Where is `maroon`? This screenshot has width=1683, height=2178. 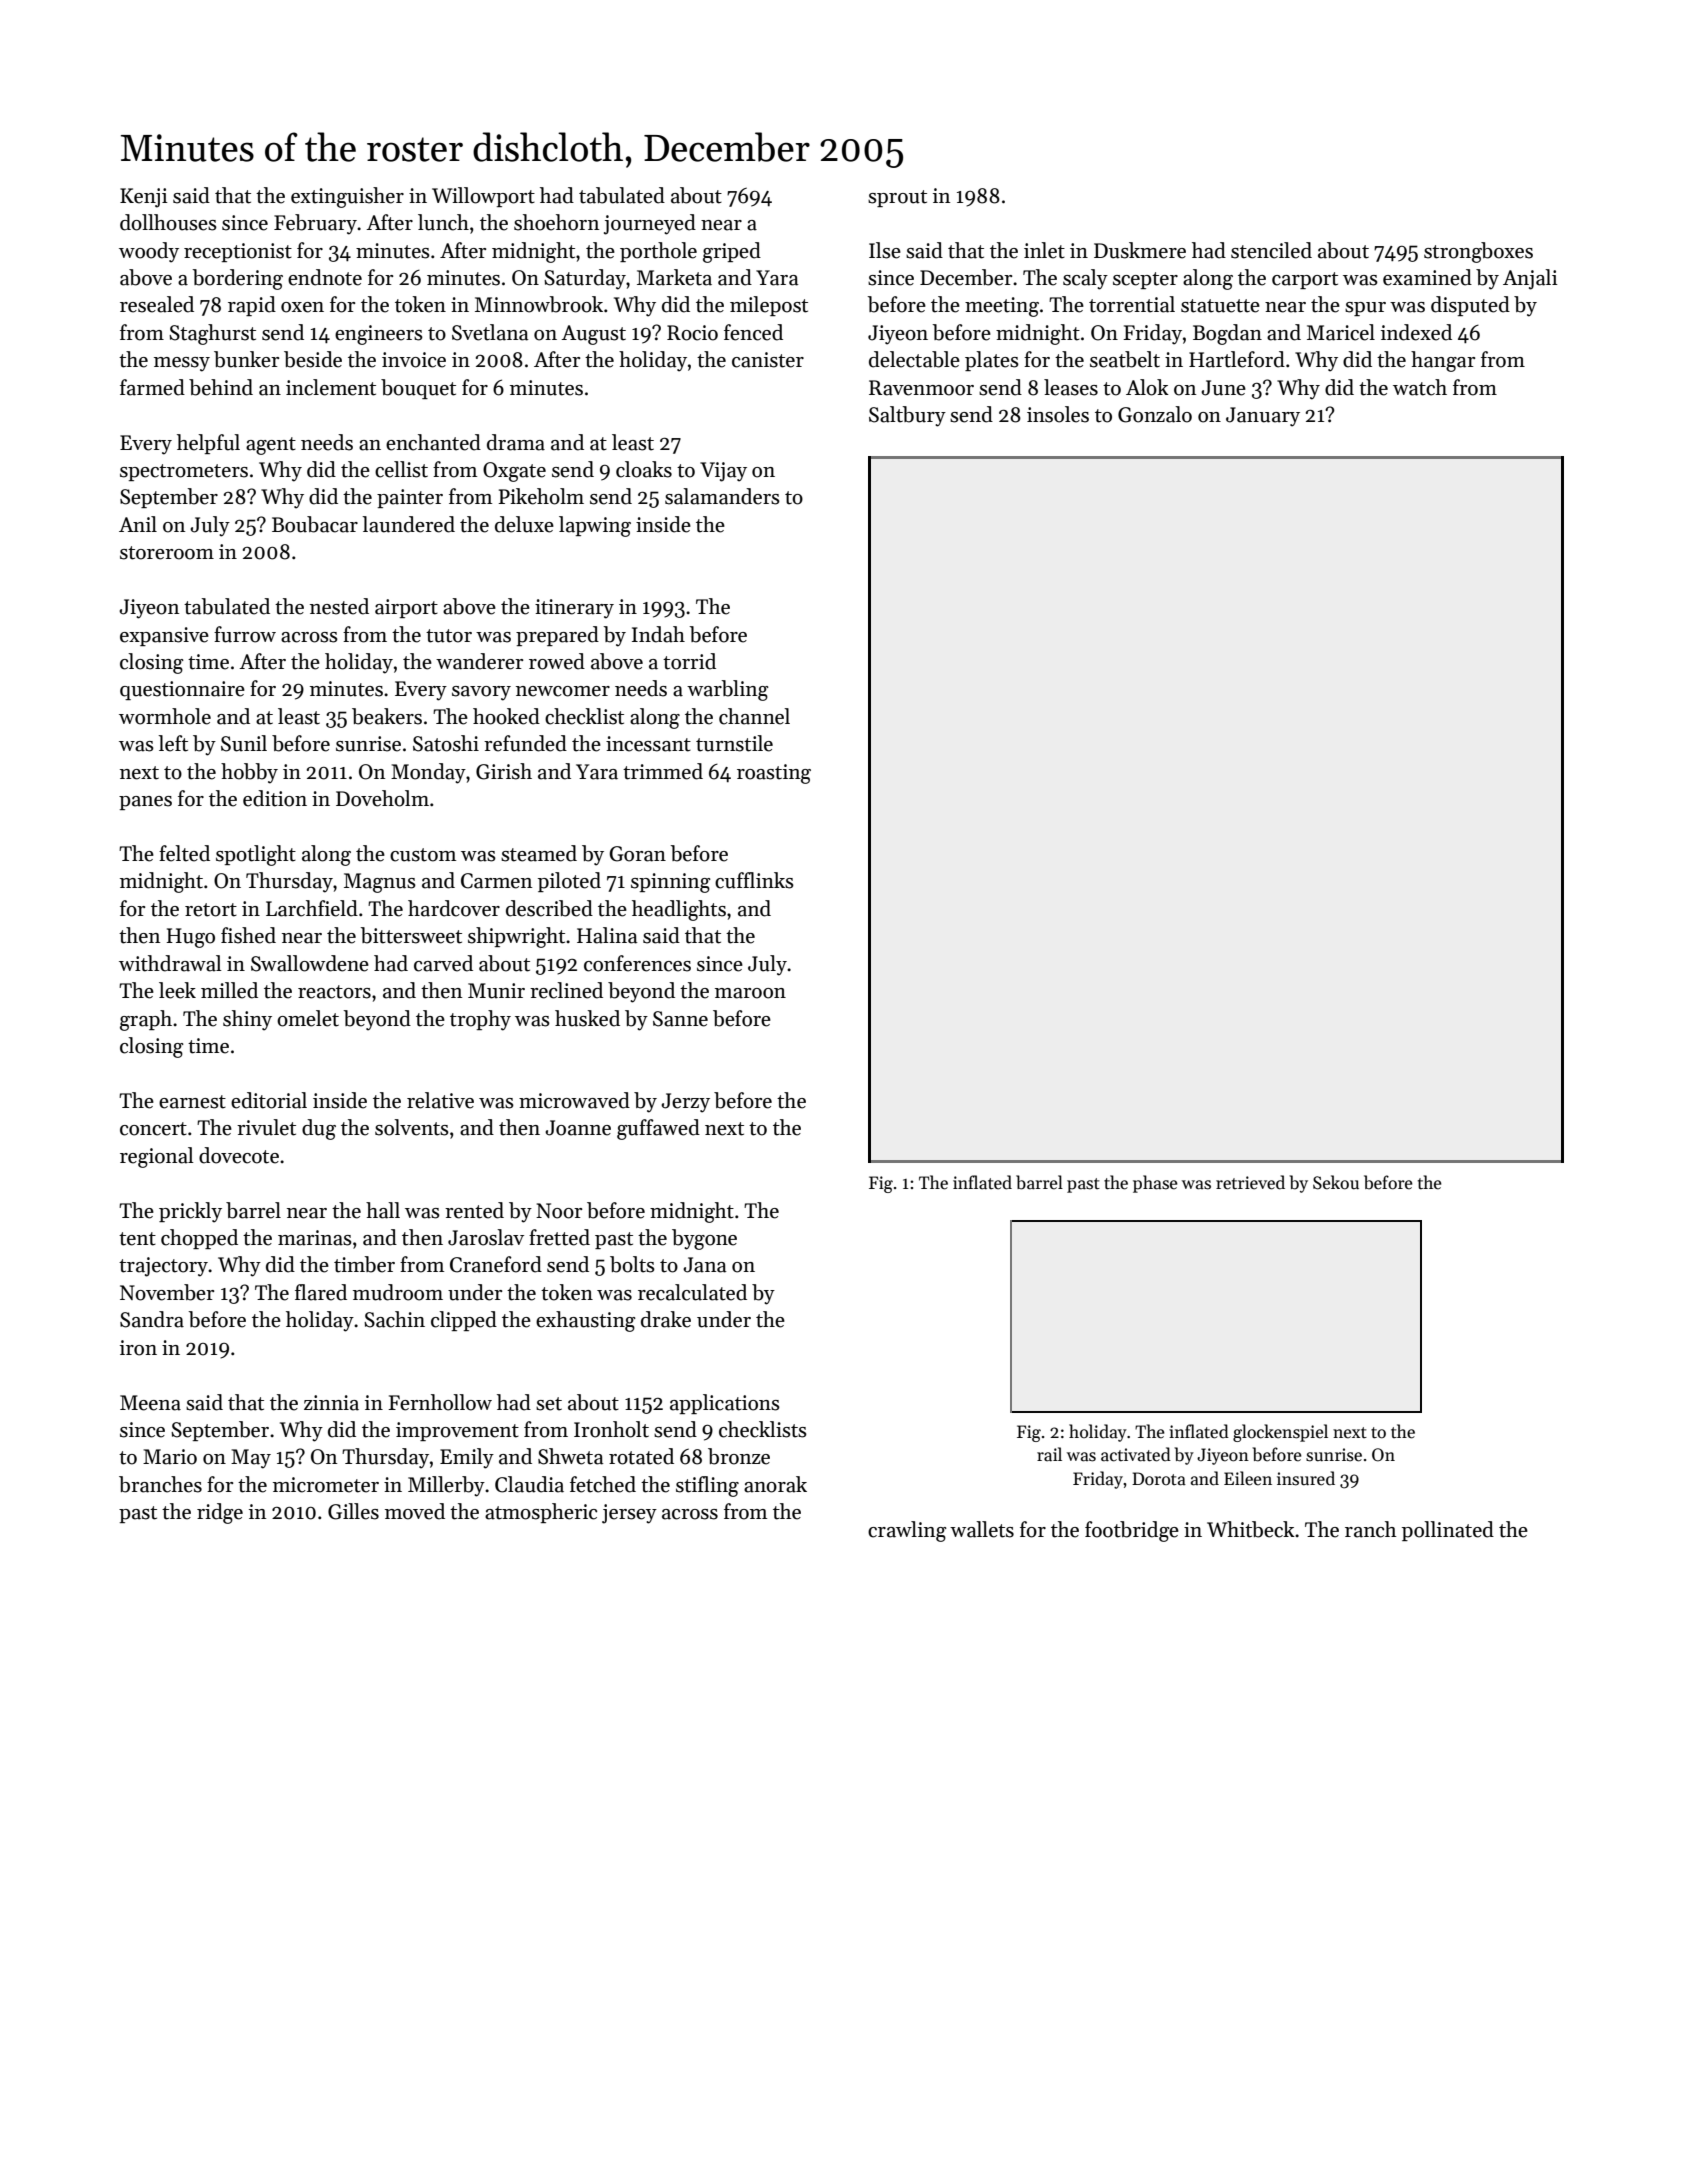 maroon is located at coordinates (750, 993).
